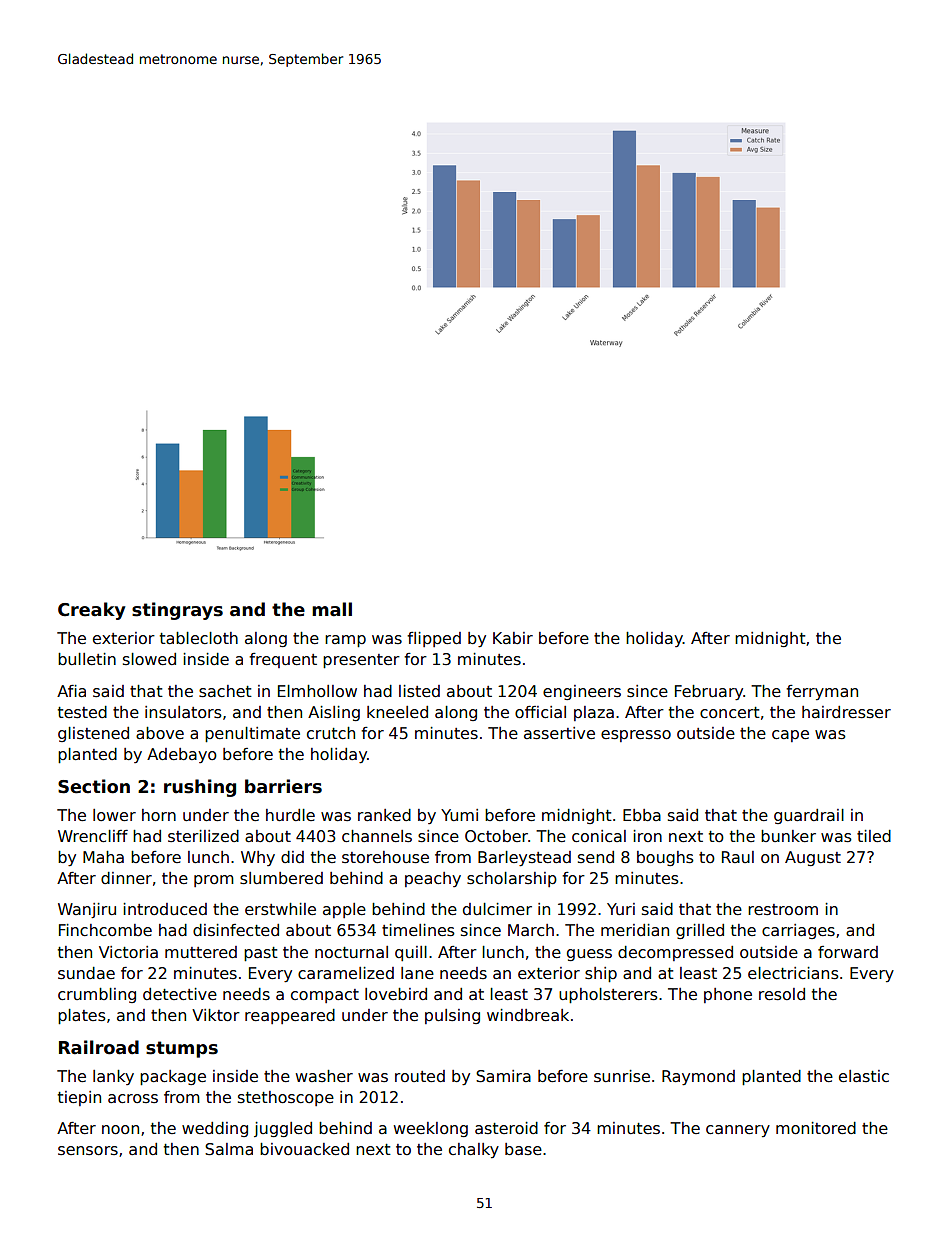  What do you see at coordinates (793, 973) in the image?
I see `electricians` at bounding box center [793, 973].
